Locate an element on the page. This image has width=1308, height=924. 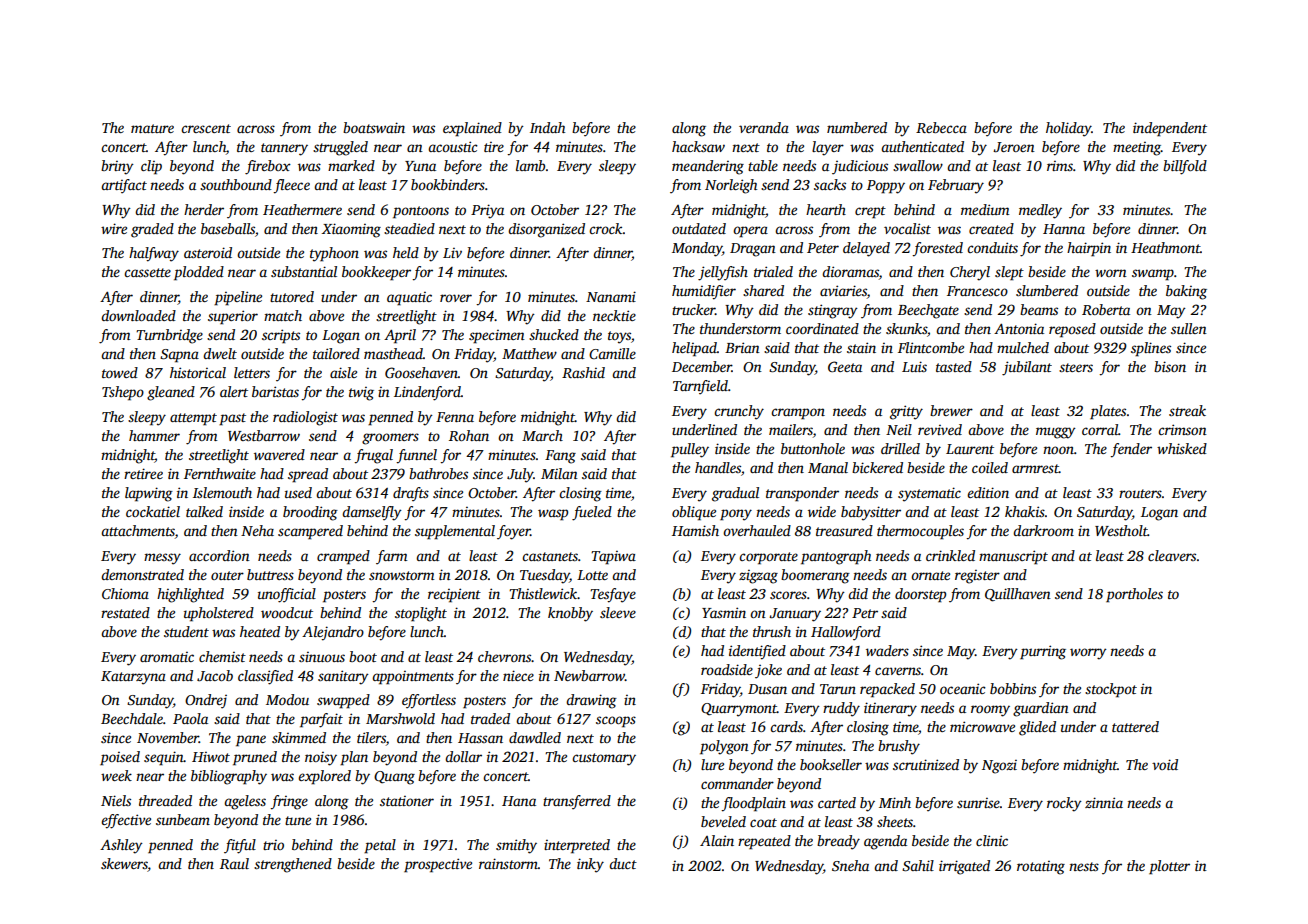
attachments is located at coordinates (138, 532).
